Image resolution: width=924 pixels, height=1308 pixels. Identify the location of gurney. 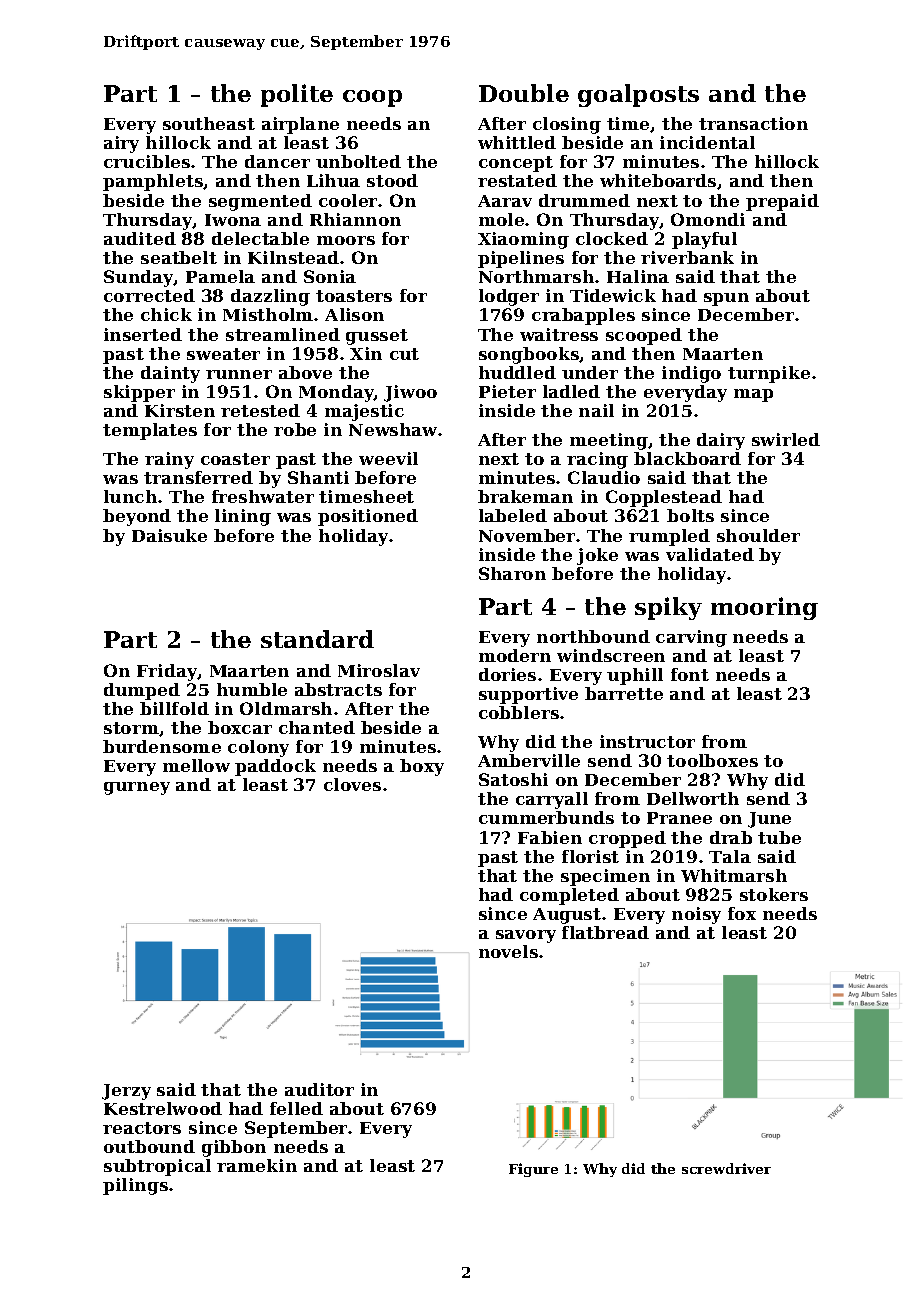
(137, 788).
